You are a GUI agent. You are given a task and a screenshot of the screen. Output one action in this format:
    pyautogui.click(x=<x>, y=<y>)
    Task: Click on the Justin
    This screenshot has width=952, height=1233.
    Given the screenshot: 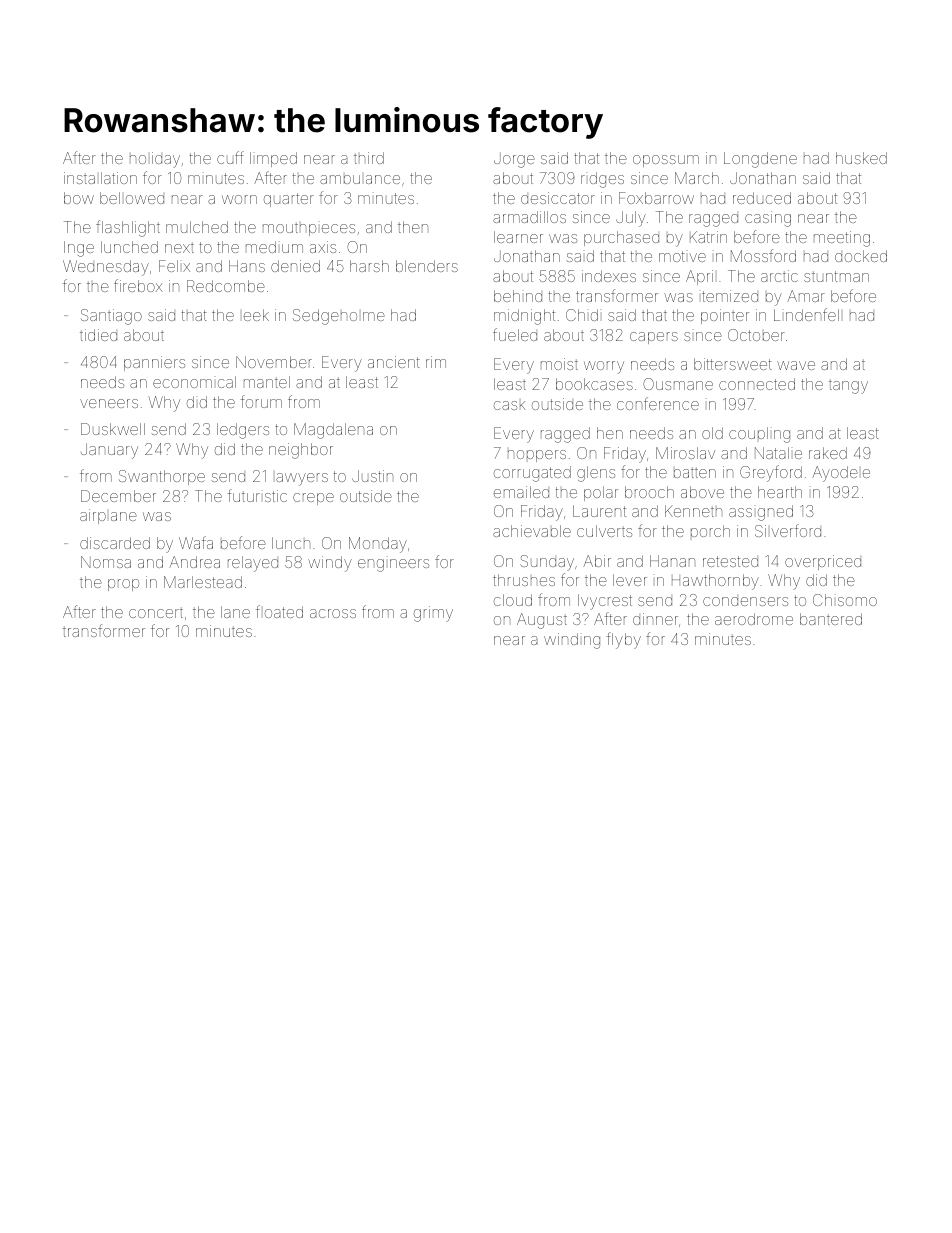 What is the action you would take?
    pyautogui.click(x=372, y=476)
